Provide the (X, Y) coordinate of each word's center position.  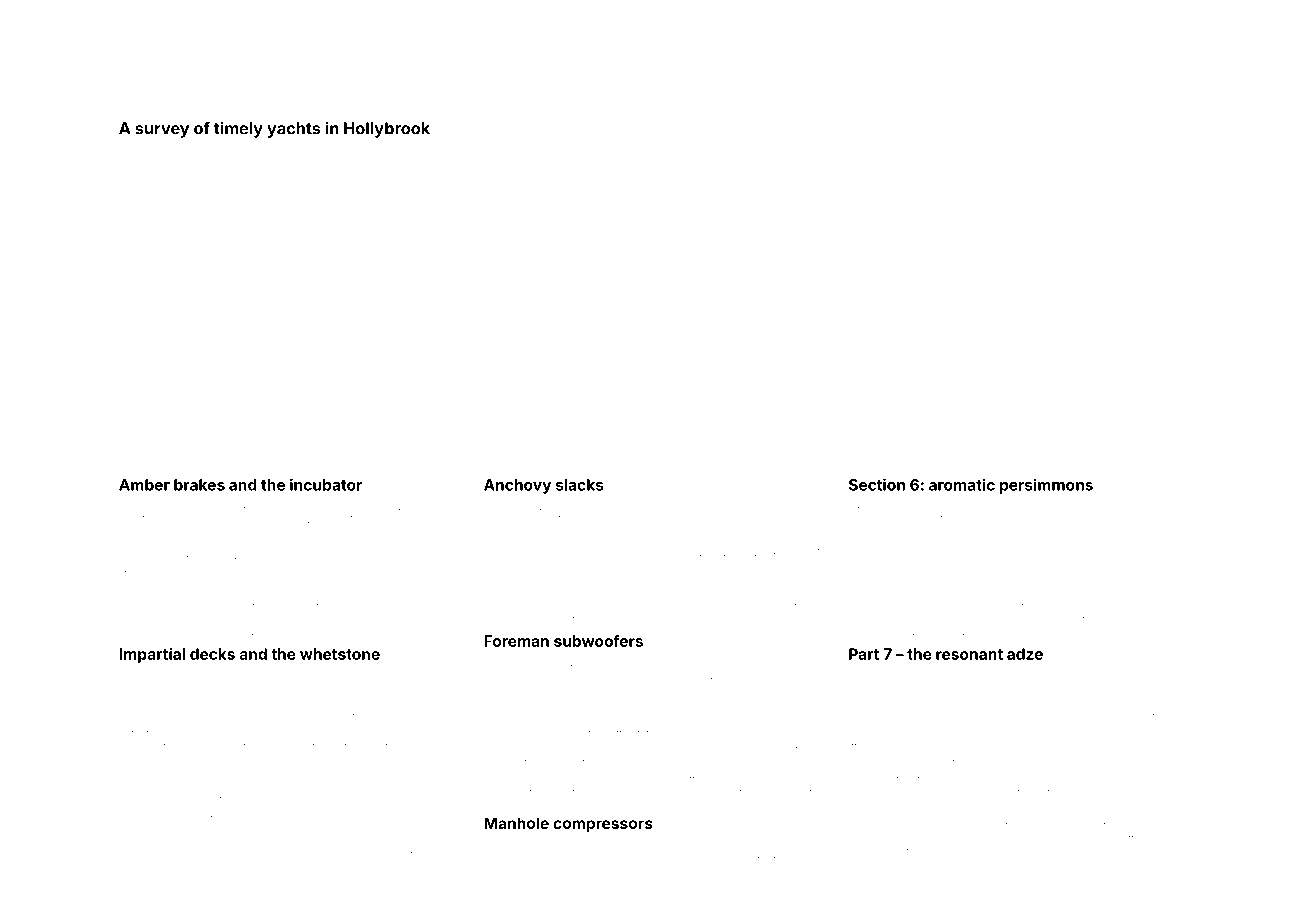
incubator (326, 484)
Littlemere (583, 859)
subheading (315, 855)
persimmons (1046, 486)
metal (994, 847)
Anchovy (517, 486)
